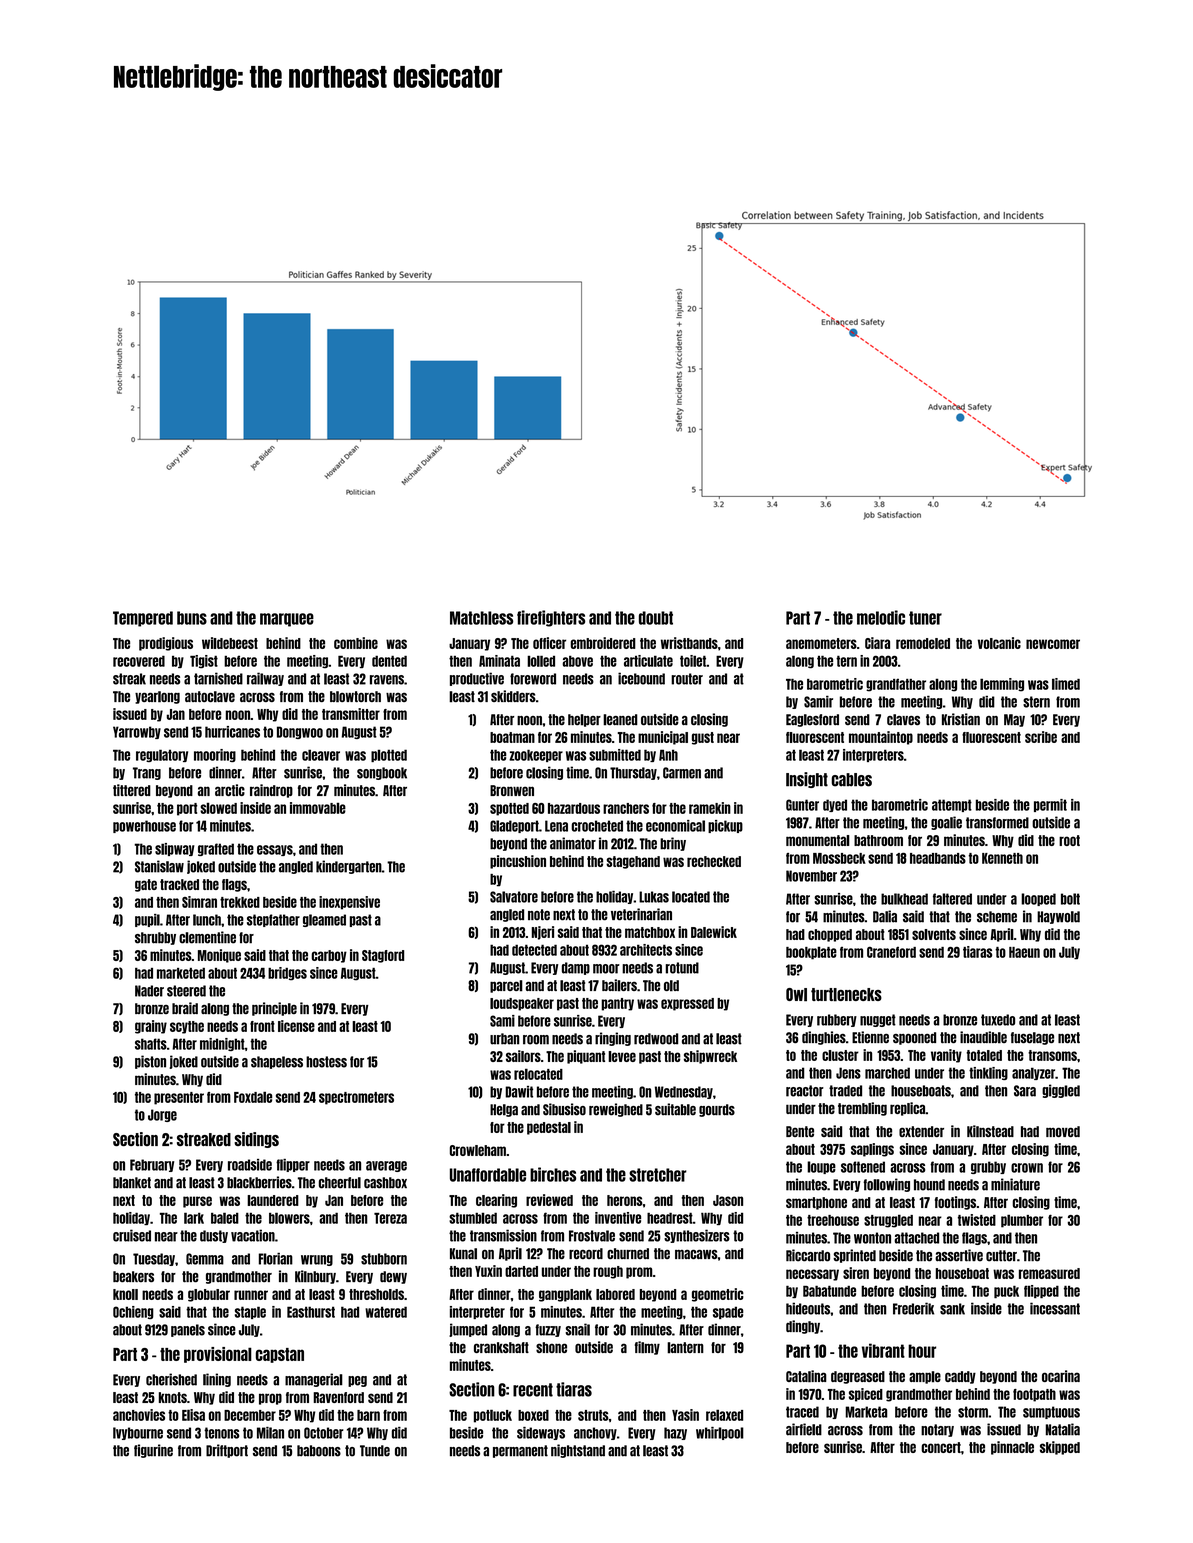 The image size is (1193, 1543). Describe the element at coordinates (1053, 644) in the screenshot. I see `newcomer` at that location.
